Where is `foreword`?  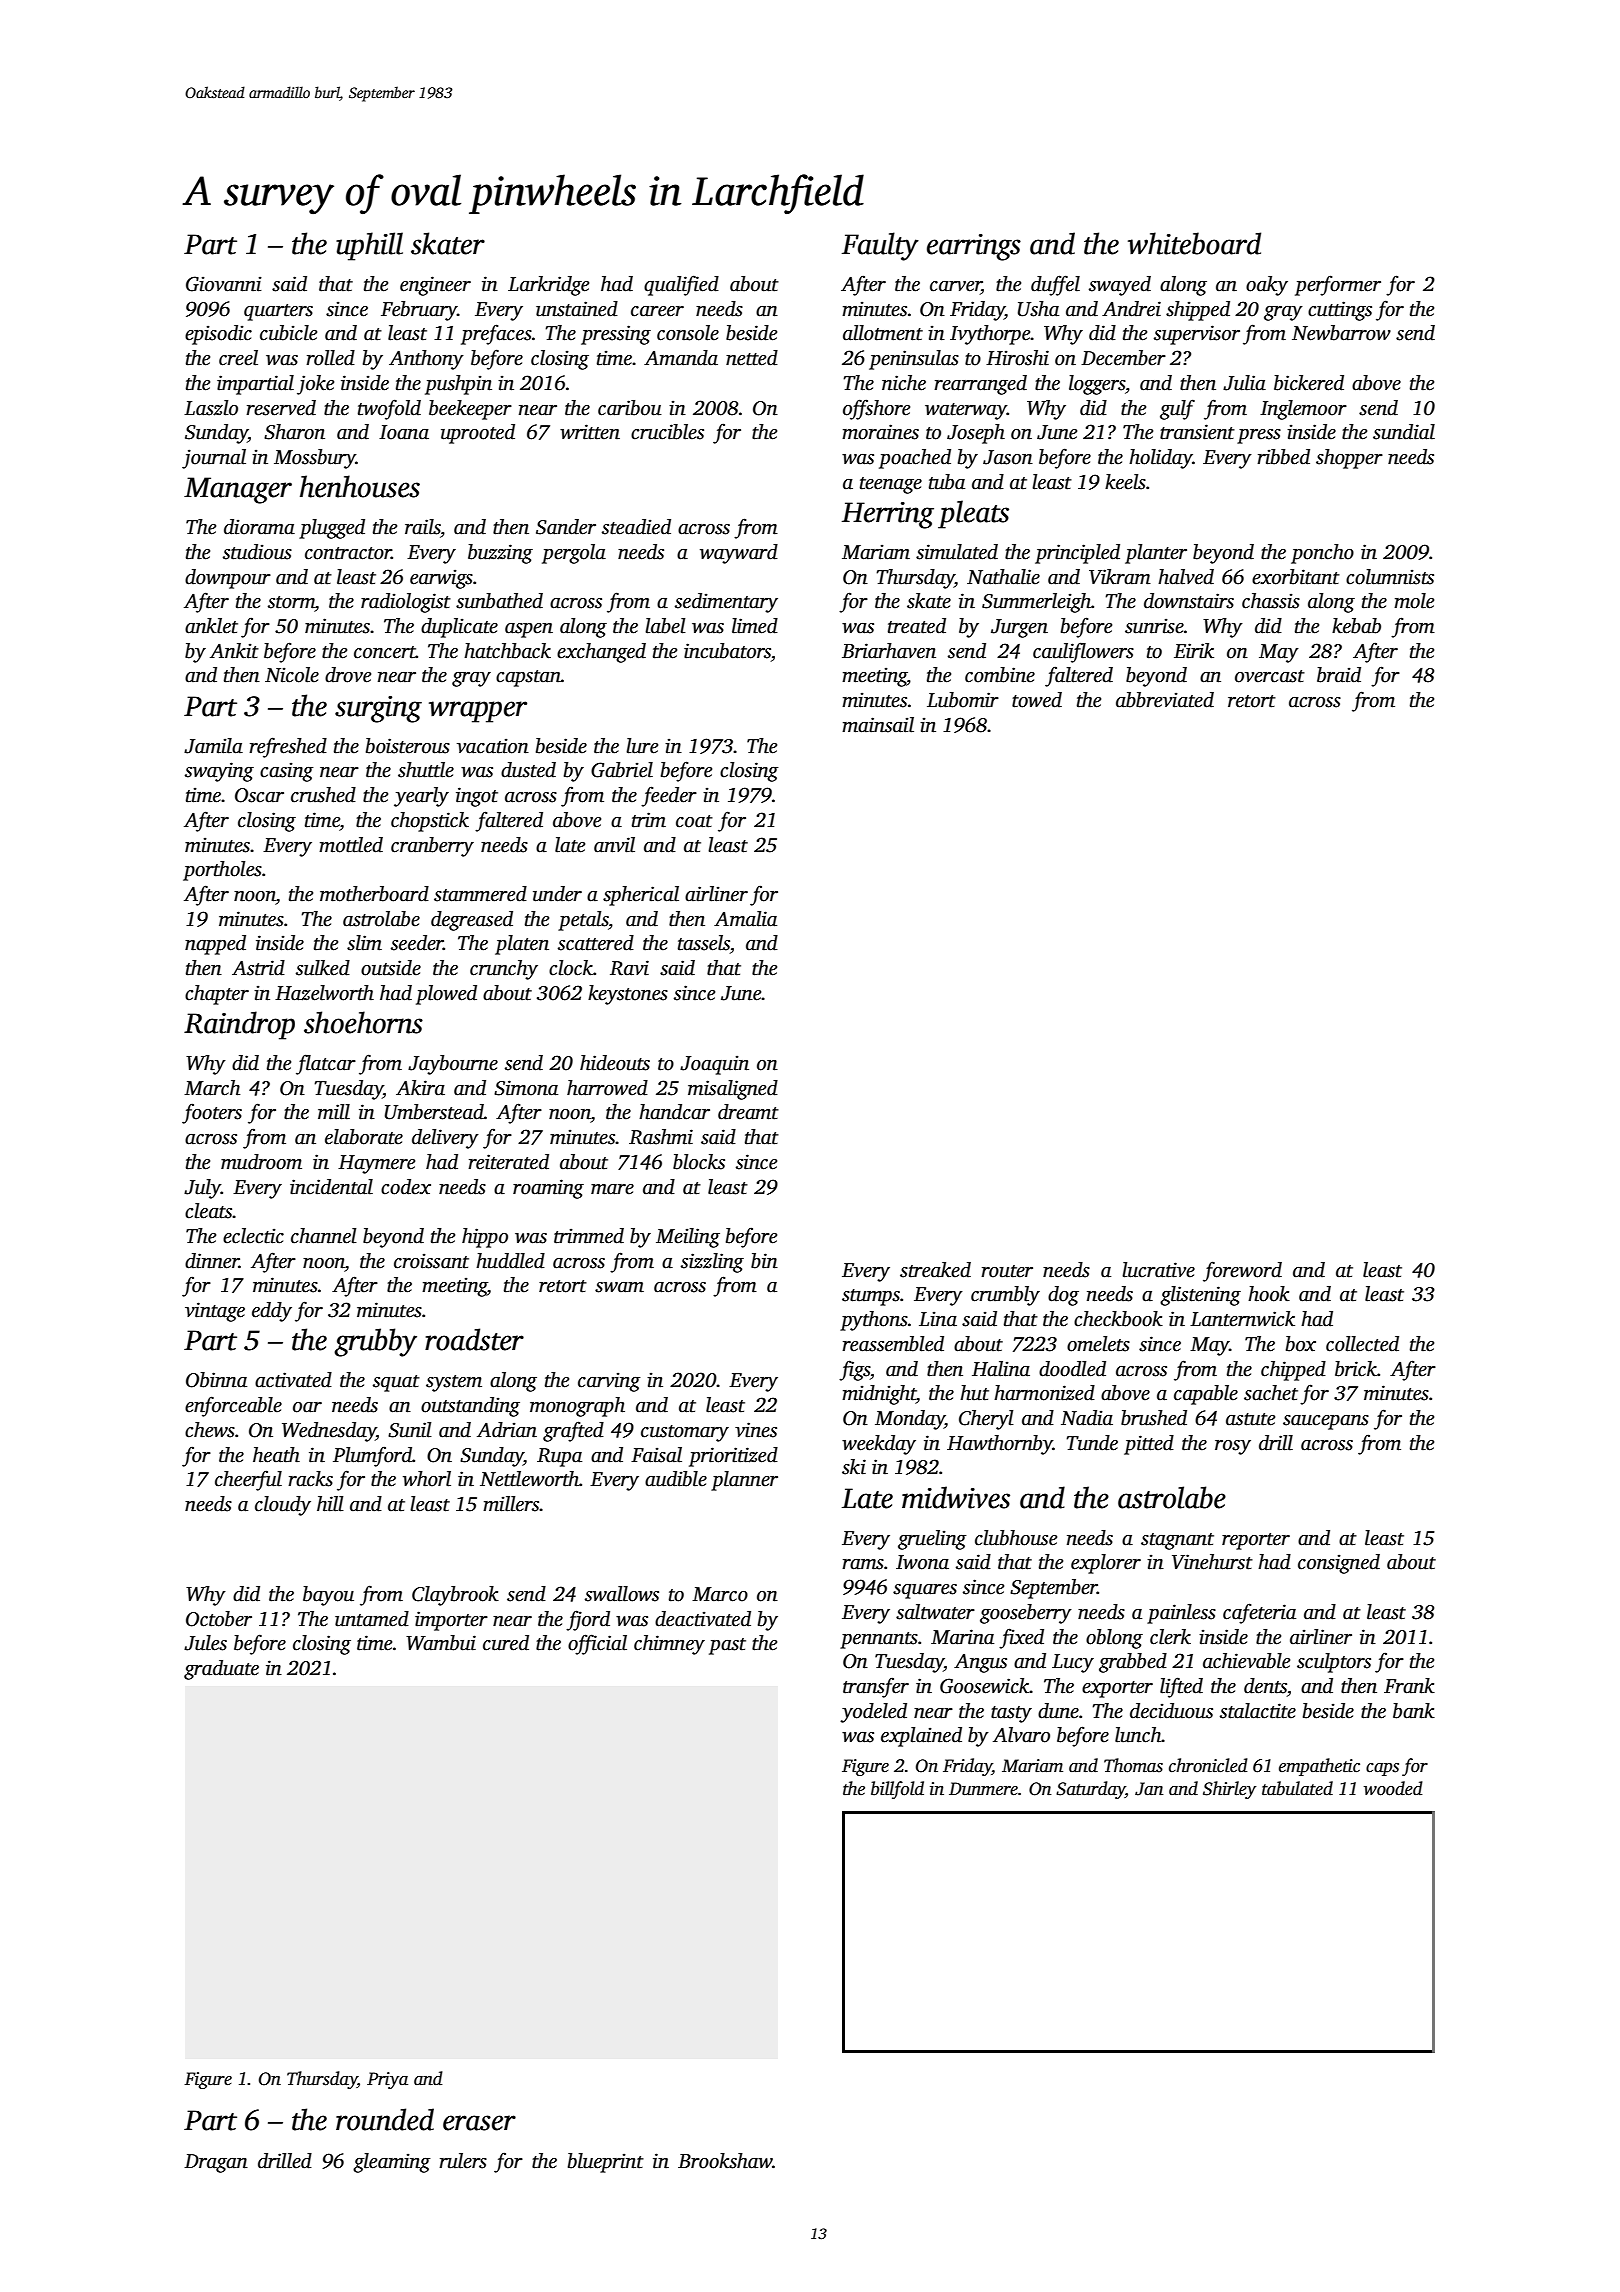 foreword is located at coordinates (1242, 1271).
